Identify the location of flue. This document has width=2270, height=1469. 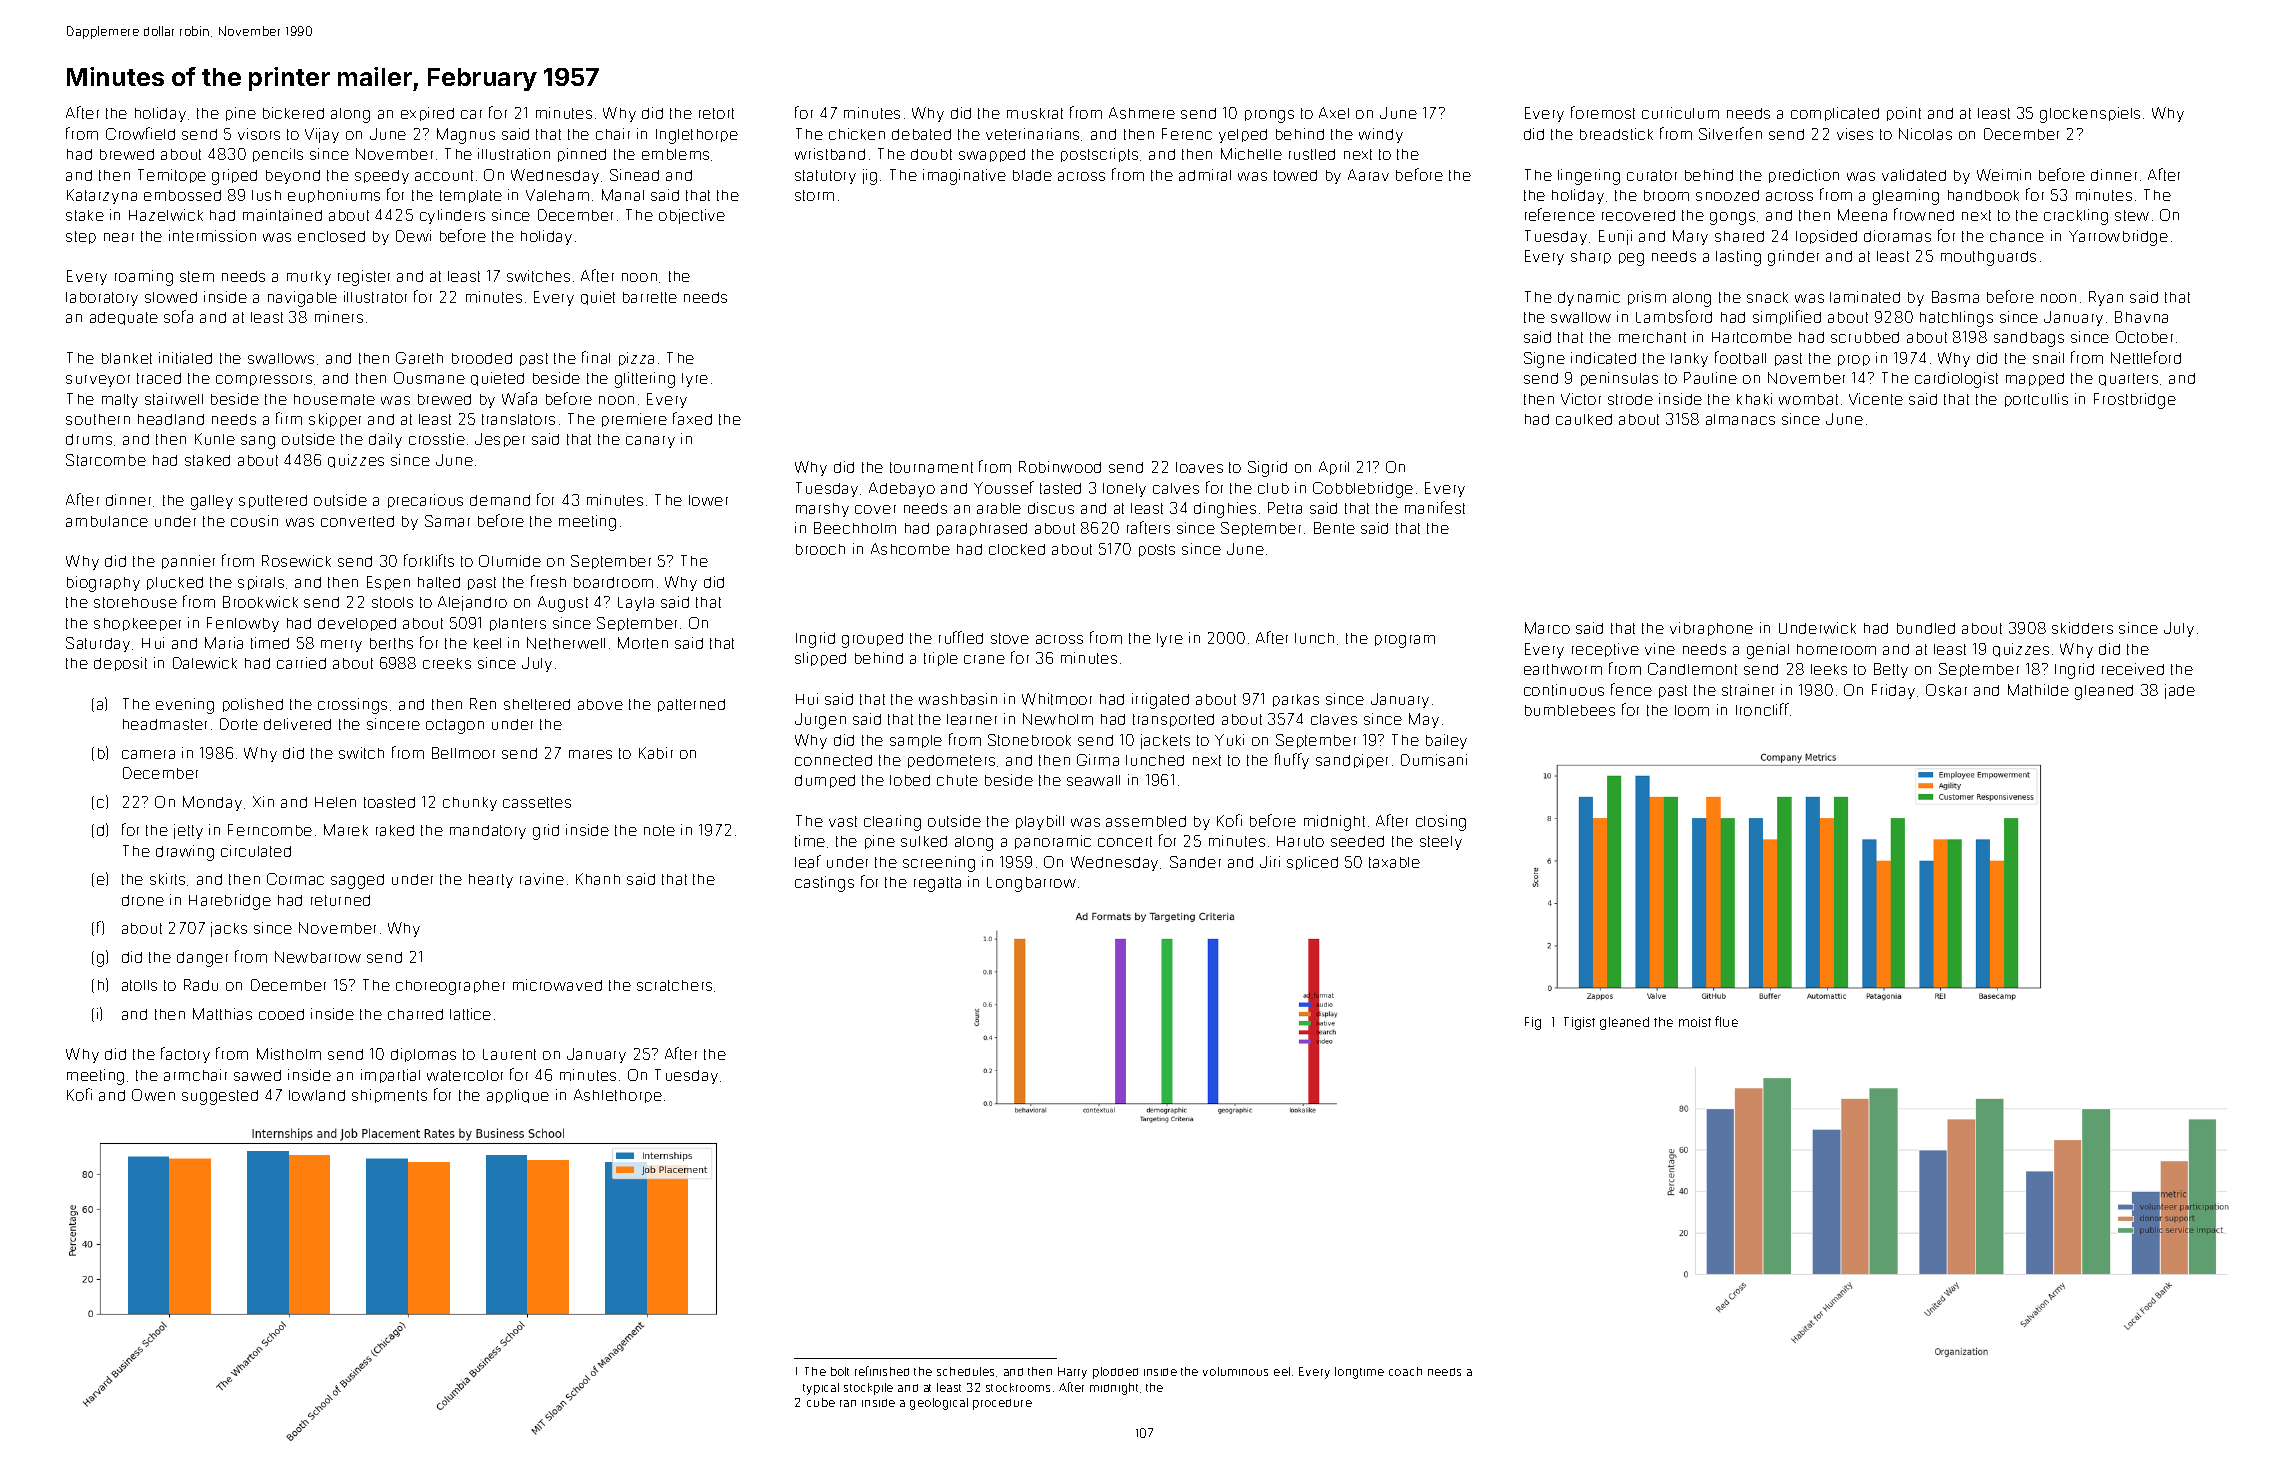
(1726, 1021).
